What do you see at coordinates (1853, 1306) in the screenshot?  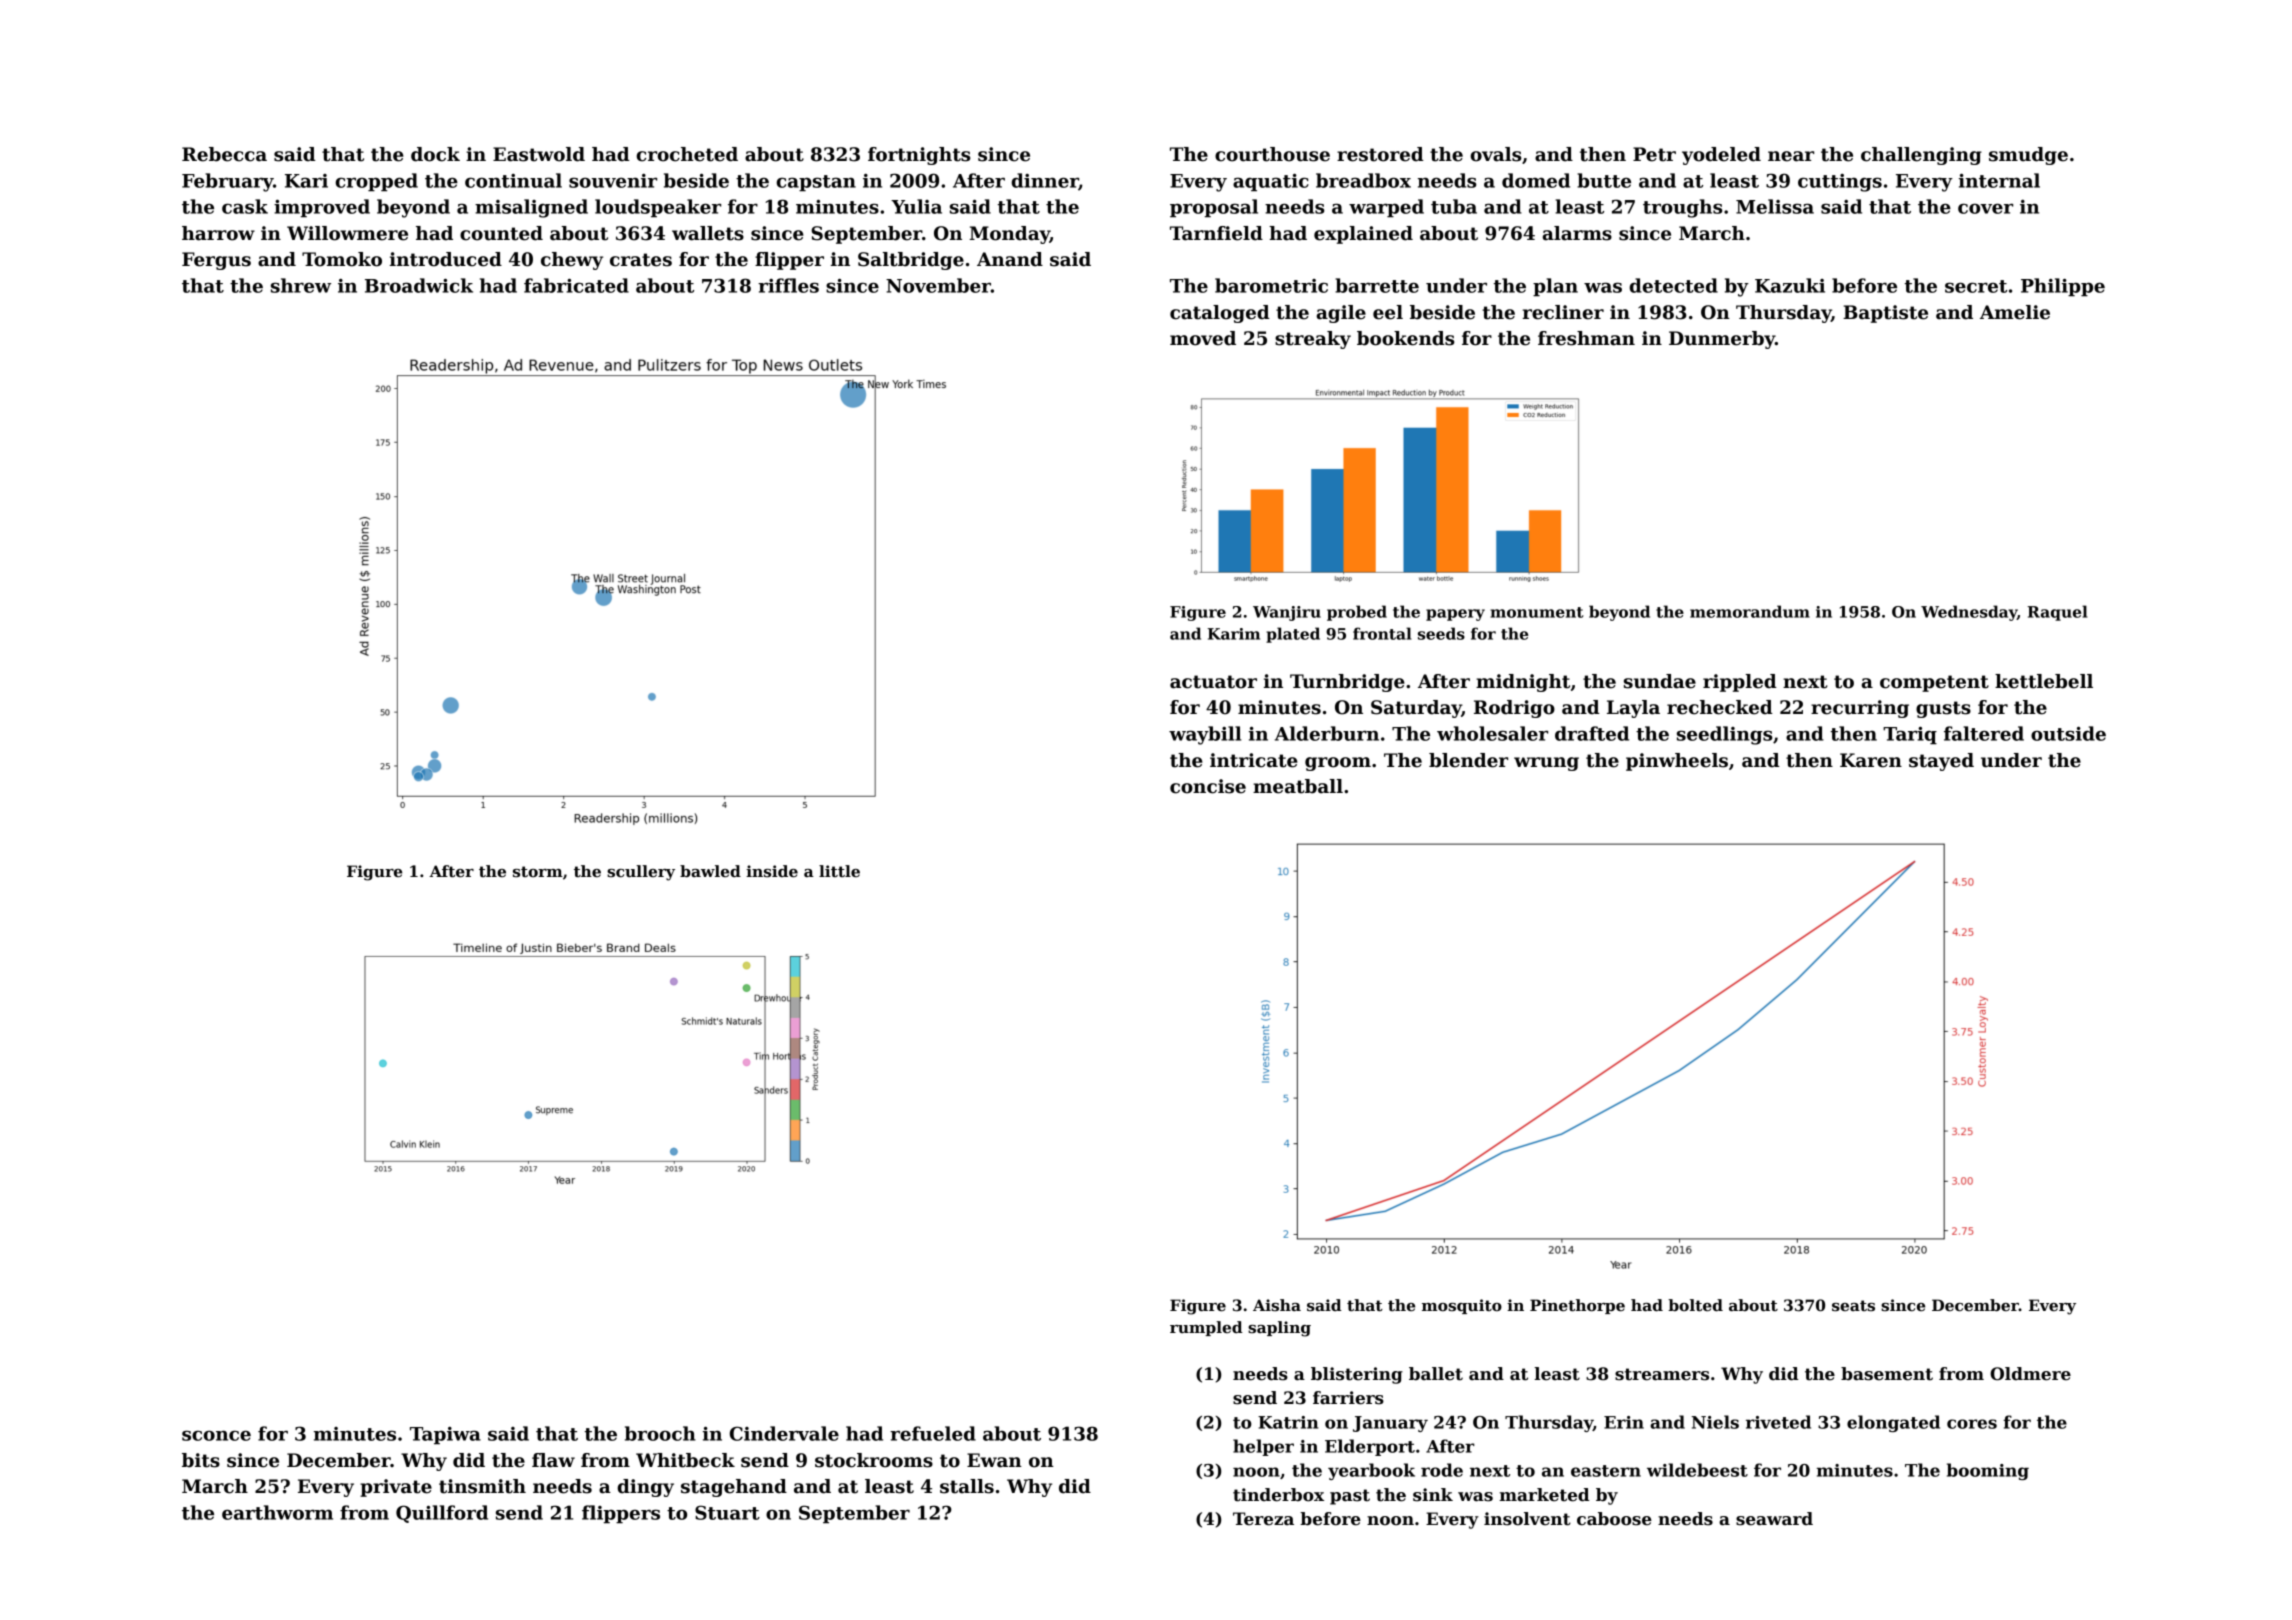 I see `seats` at bounding box center [1853, 1306].
